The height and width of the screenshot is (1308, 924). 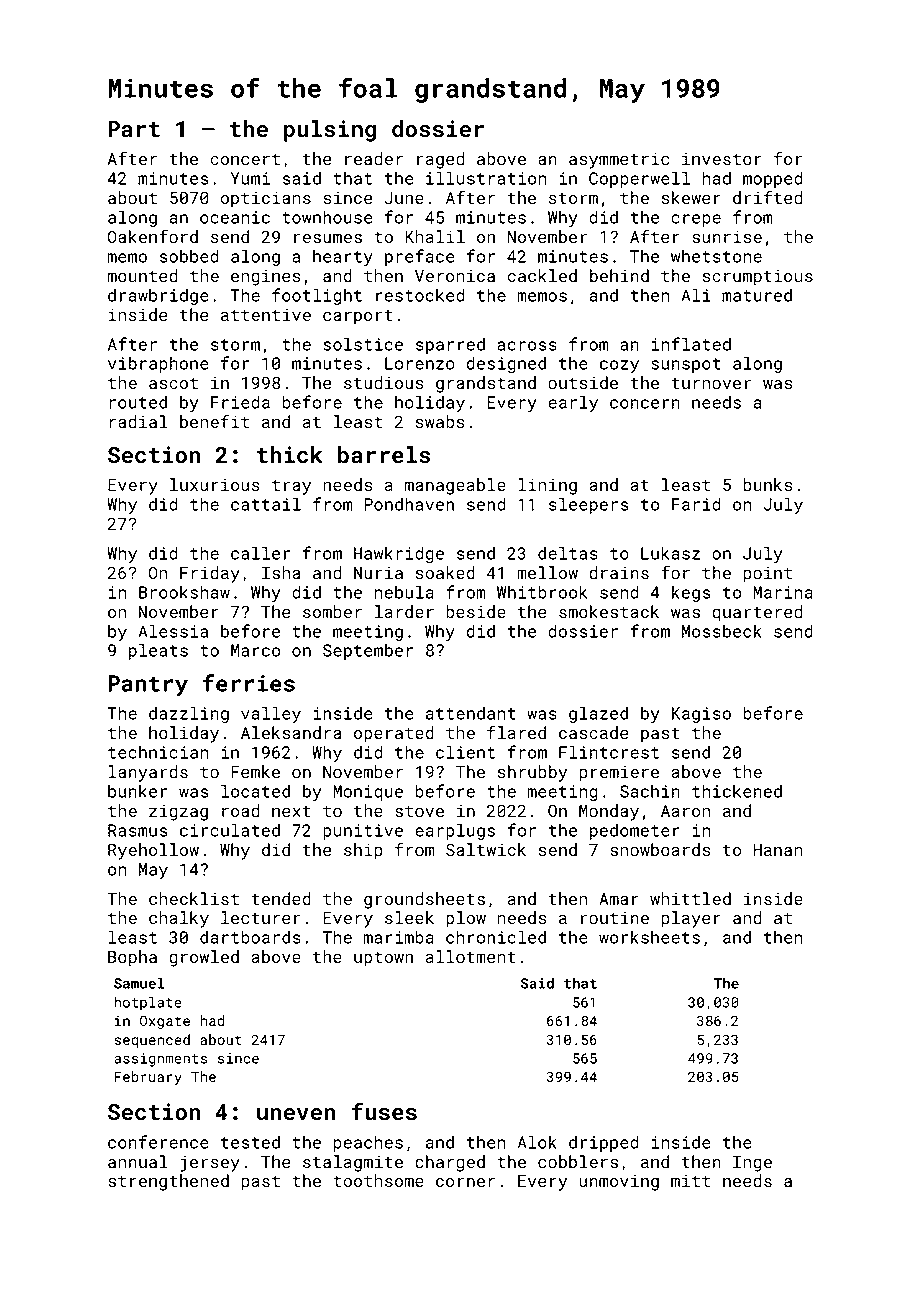 I want to click on Yumi, so click(x=250, y=178).
